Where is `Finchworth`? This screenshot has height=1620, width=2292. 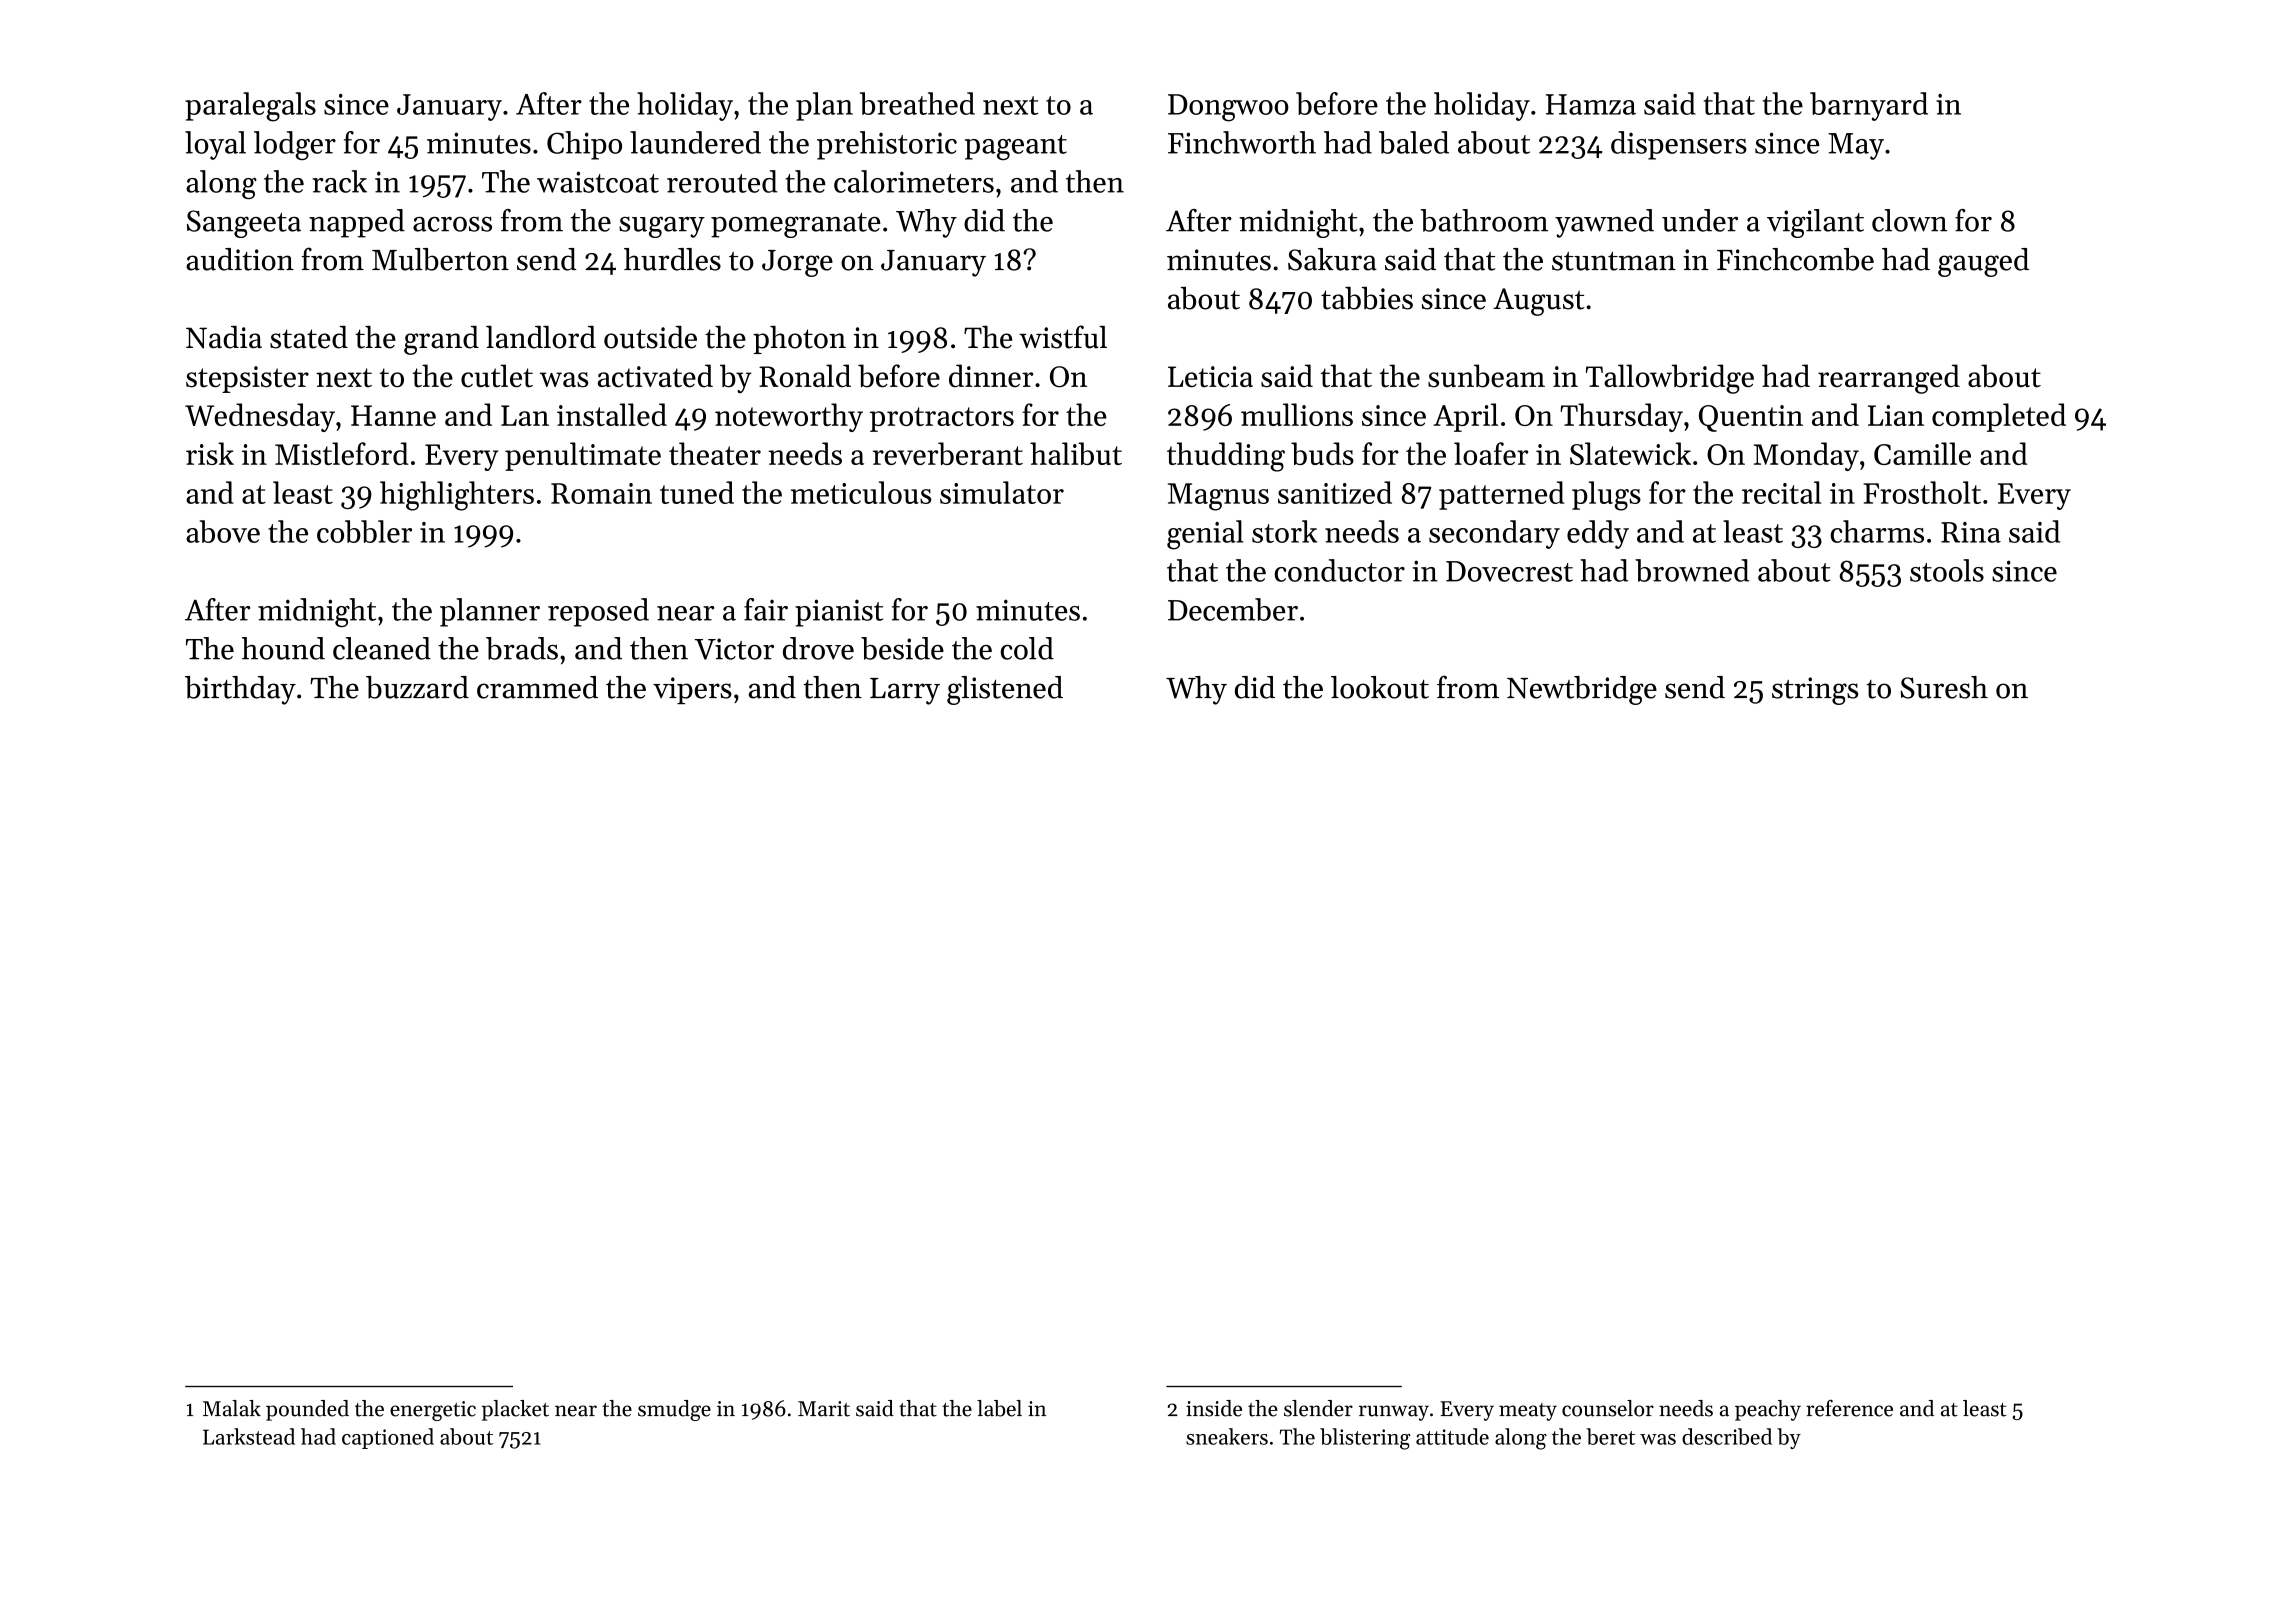 Finchworth is located at coordinates (1242, 142).
